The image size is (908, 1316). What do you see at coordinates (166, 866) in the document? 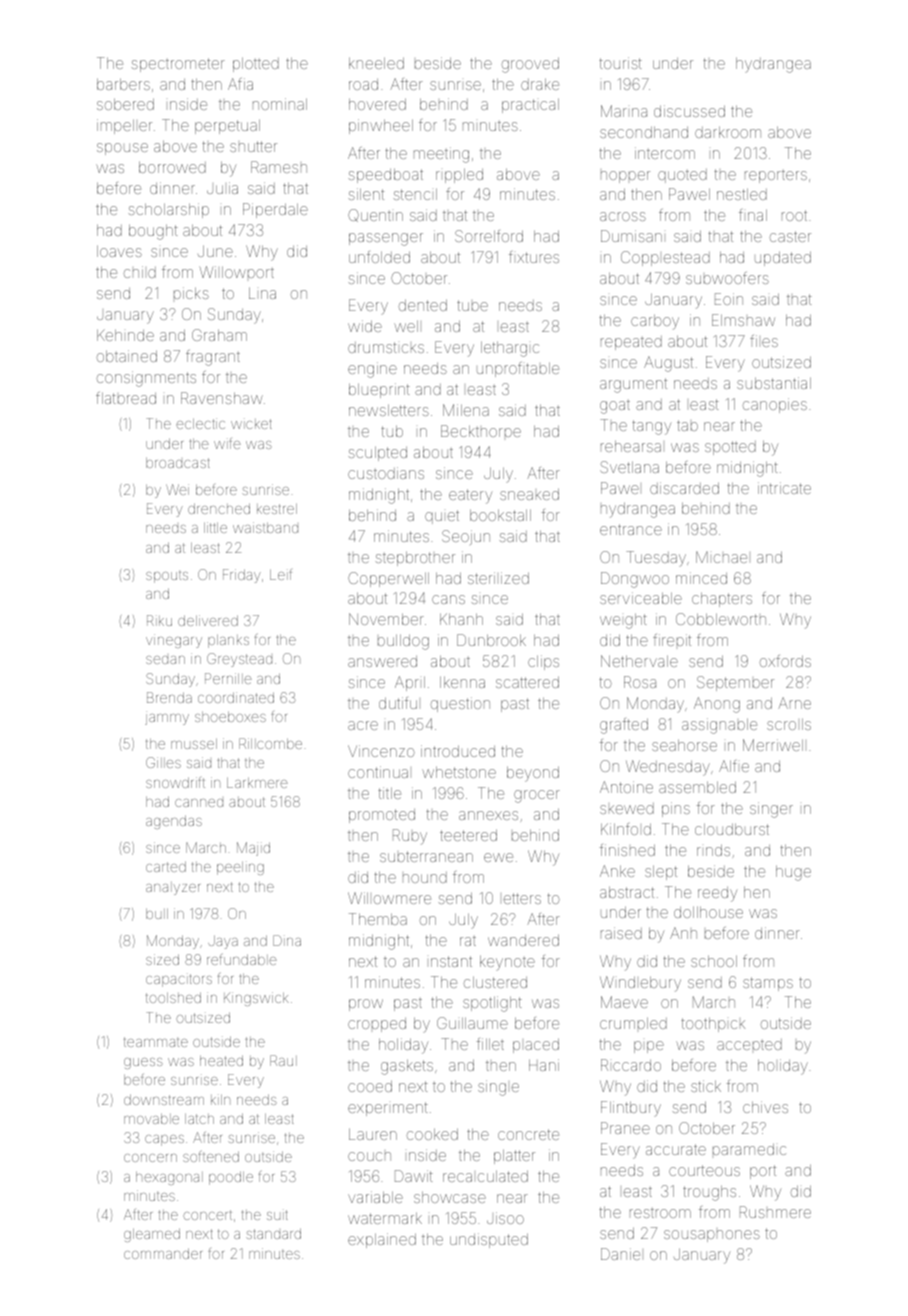
I see `carted` at bounding box center [166, 866].
